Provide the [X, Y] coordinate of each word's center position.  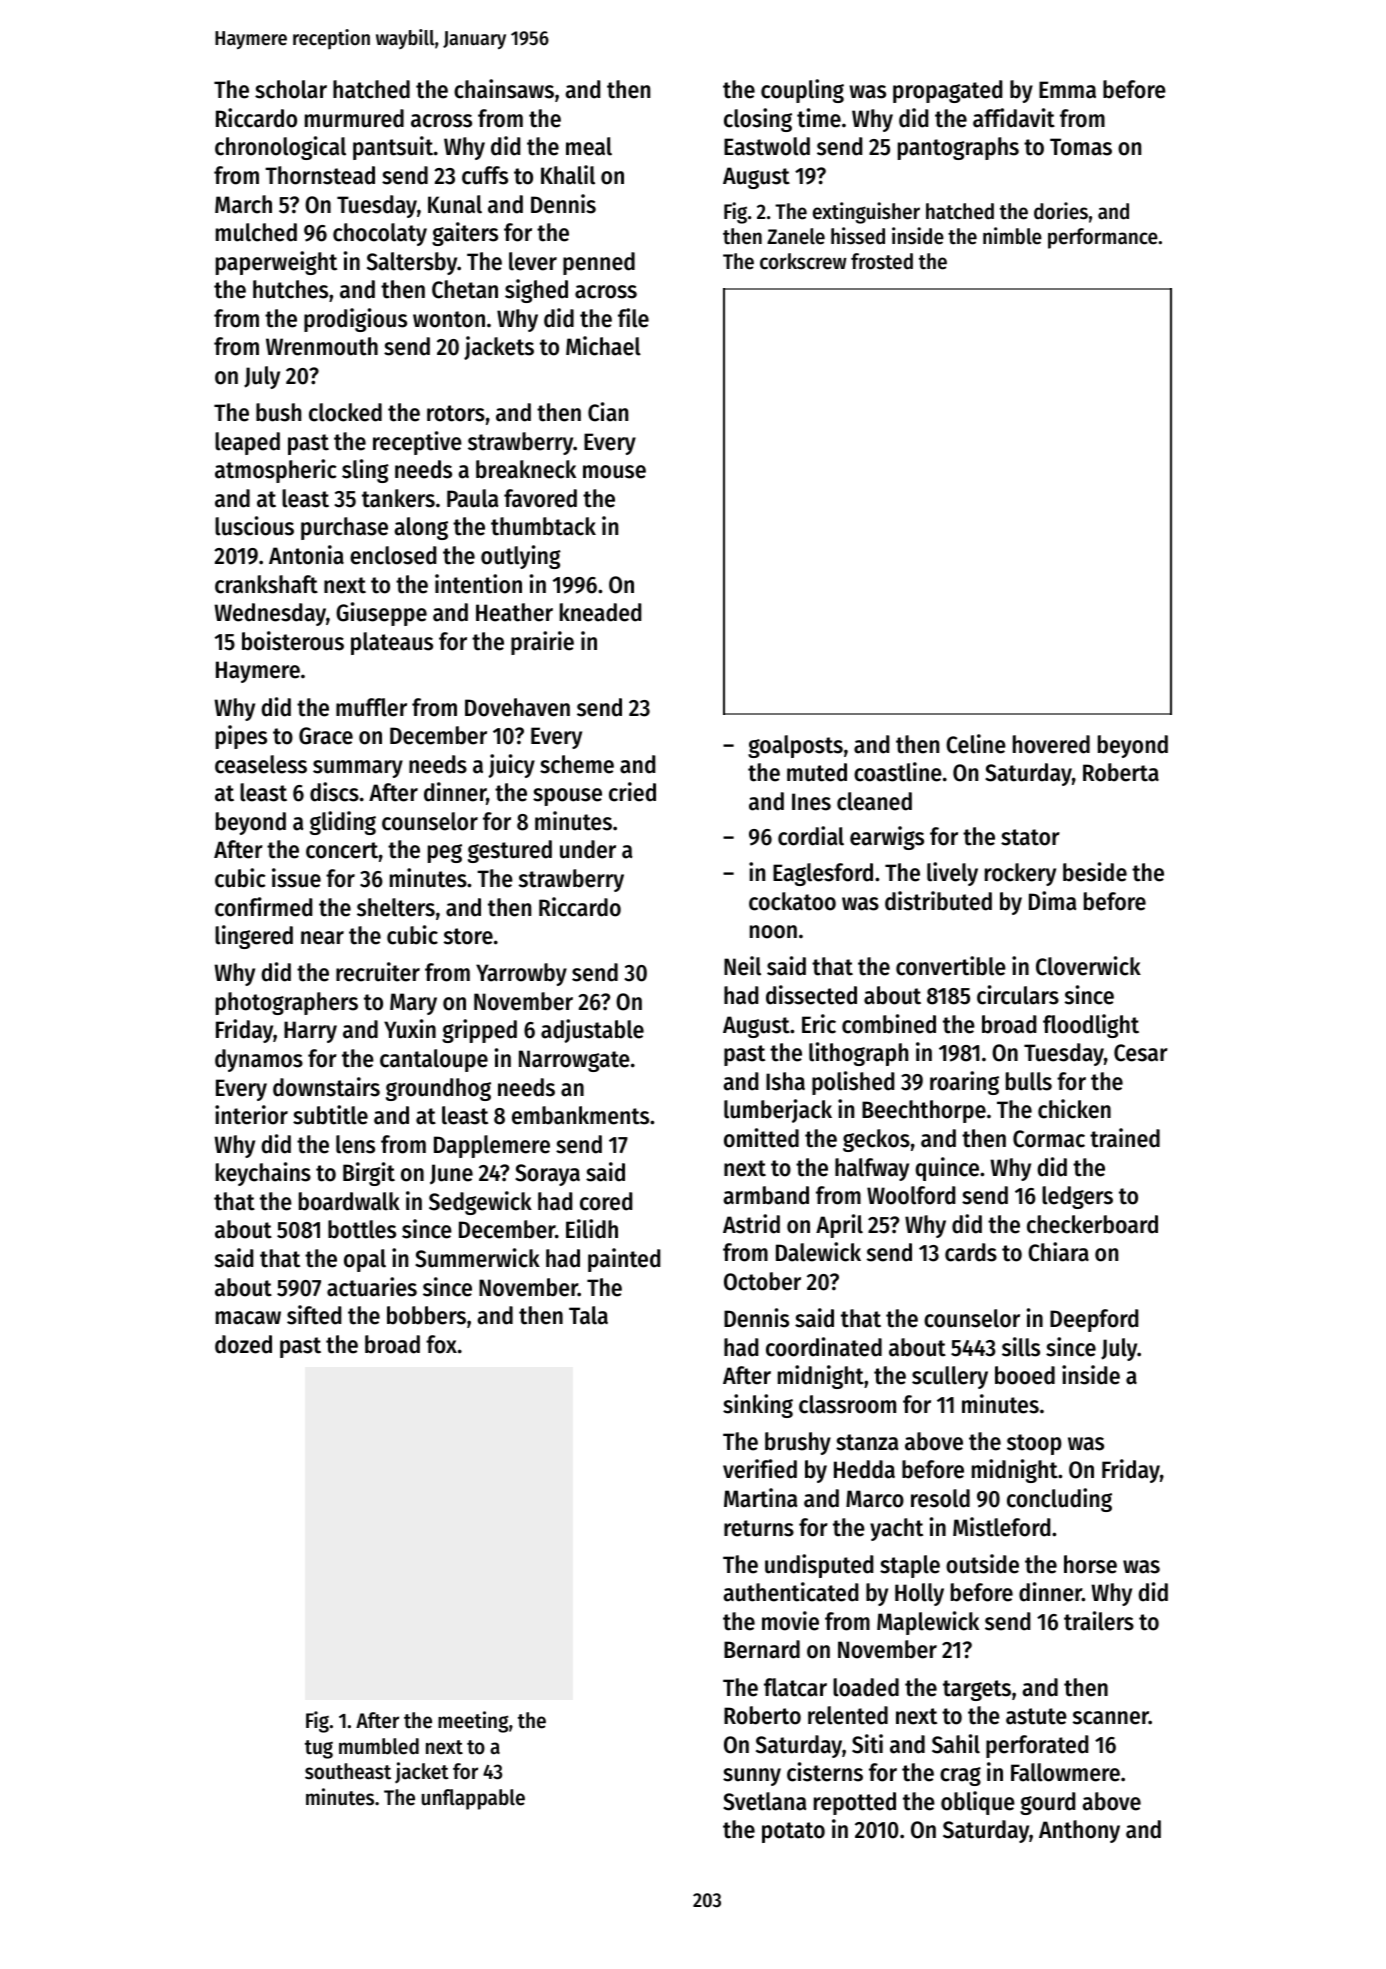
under [588, 849]
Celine [976, 744]
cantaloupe [434, 1060]
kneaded [600, 612]
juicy [511, 766]
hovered [1051, 744]
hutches [290, 289]
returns [759, 1528]
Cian [608, 412]
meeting [473, 1722]
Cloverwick [1088, 966]
